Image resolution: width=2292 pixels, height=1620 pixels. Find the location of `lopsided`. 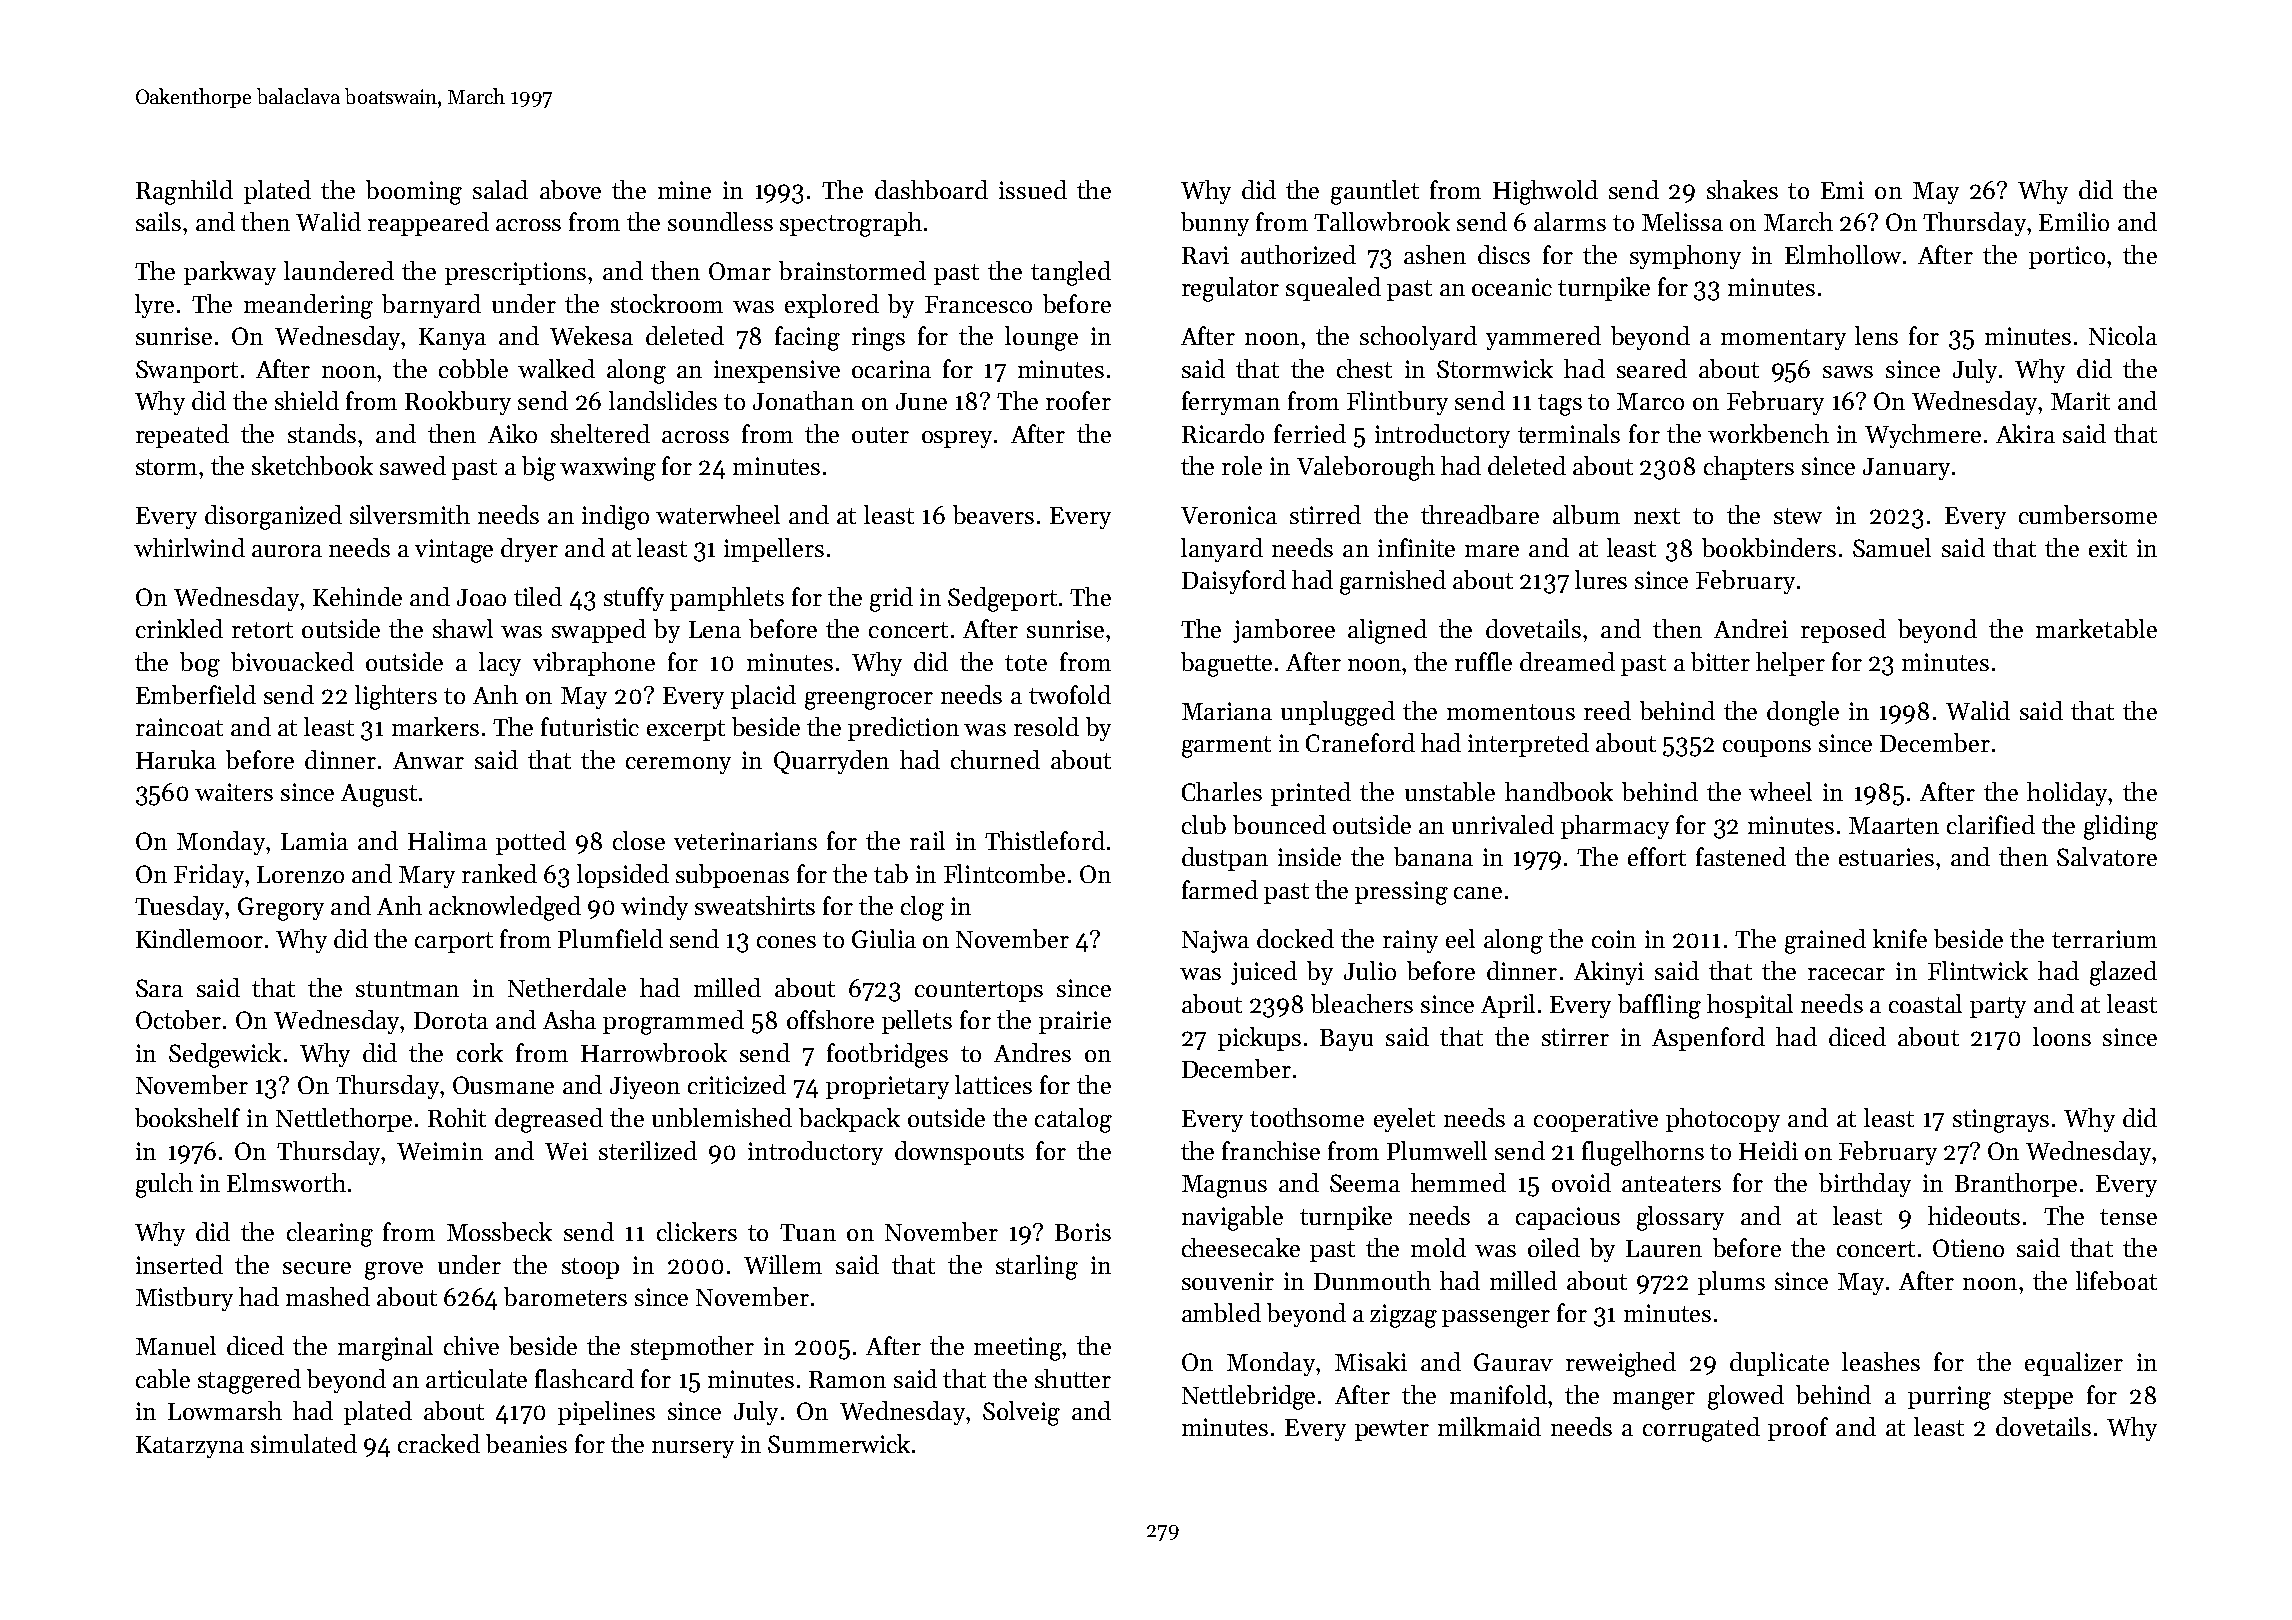

lopsided is located at coordinates (623, 876).
